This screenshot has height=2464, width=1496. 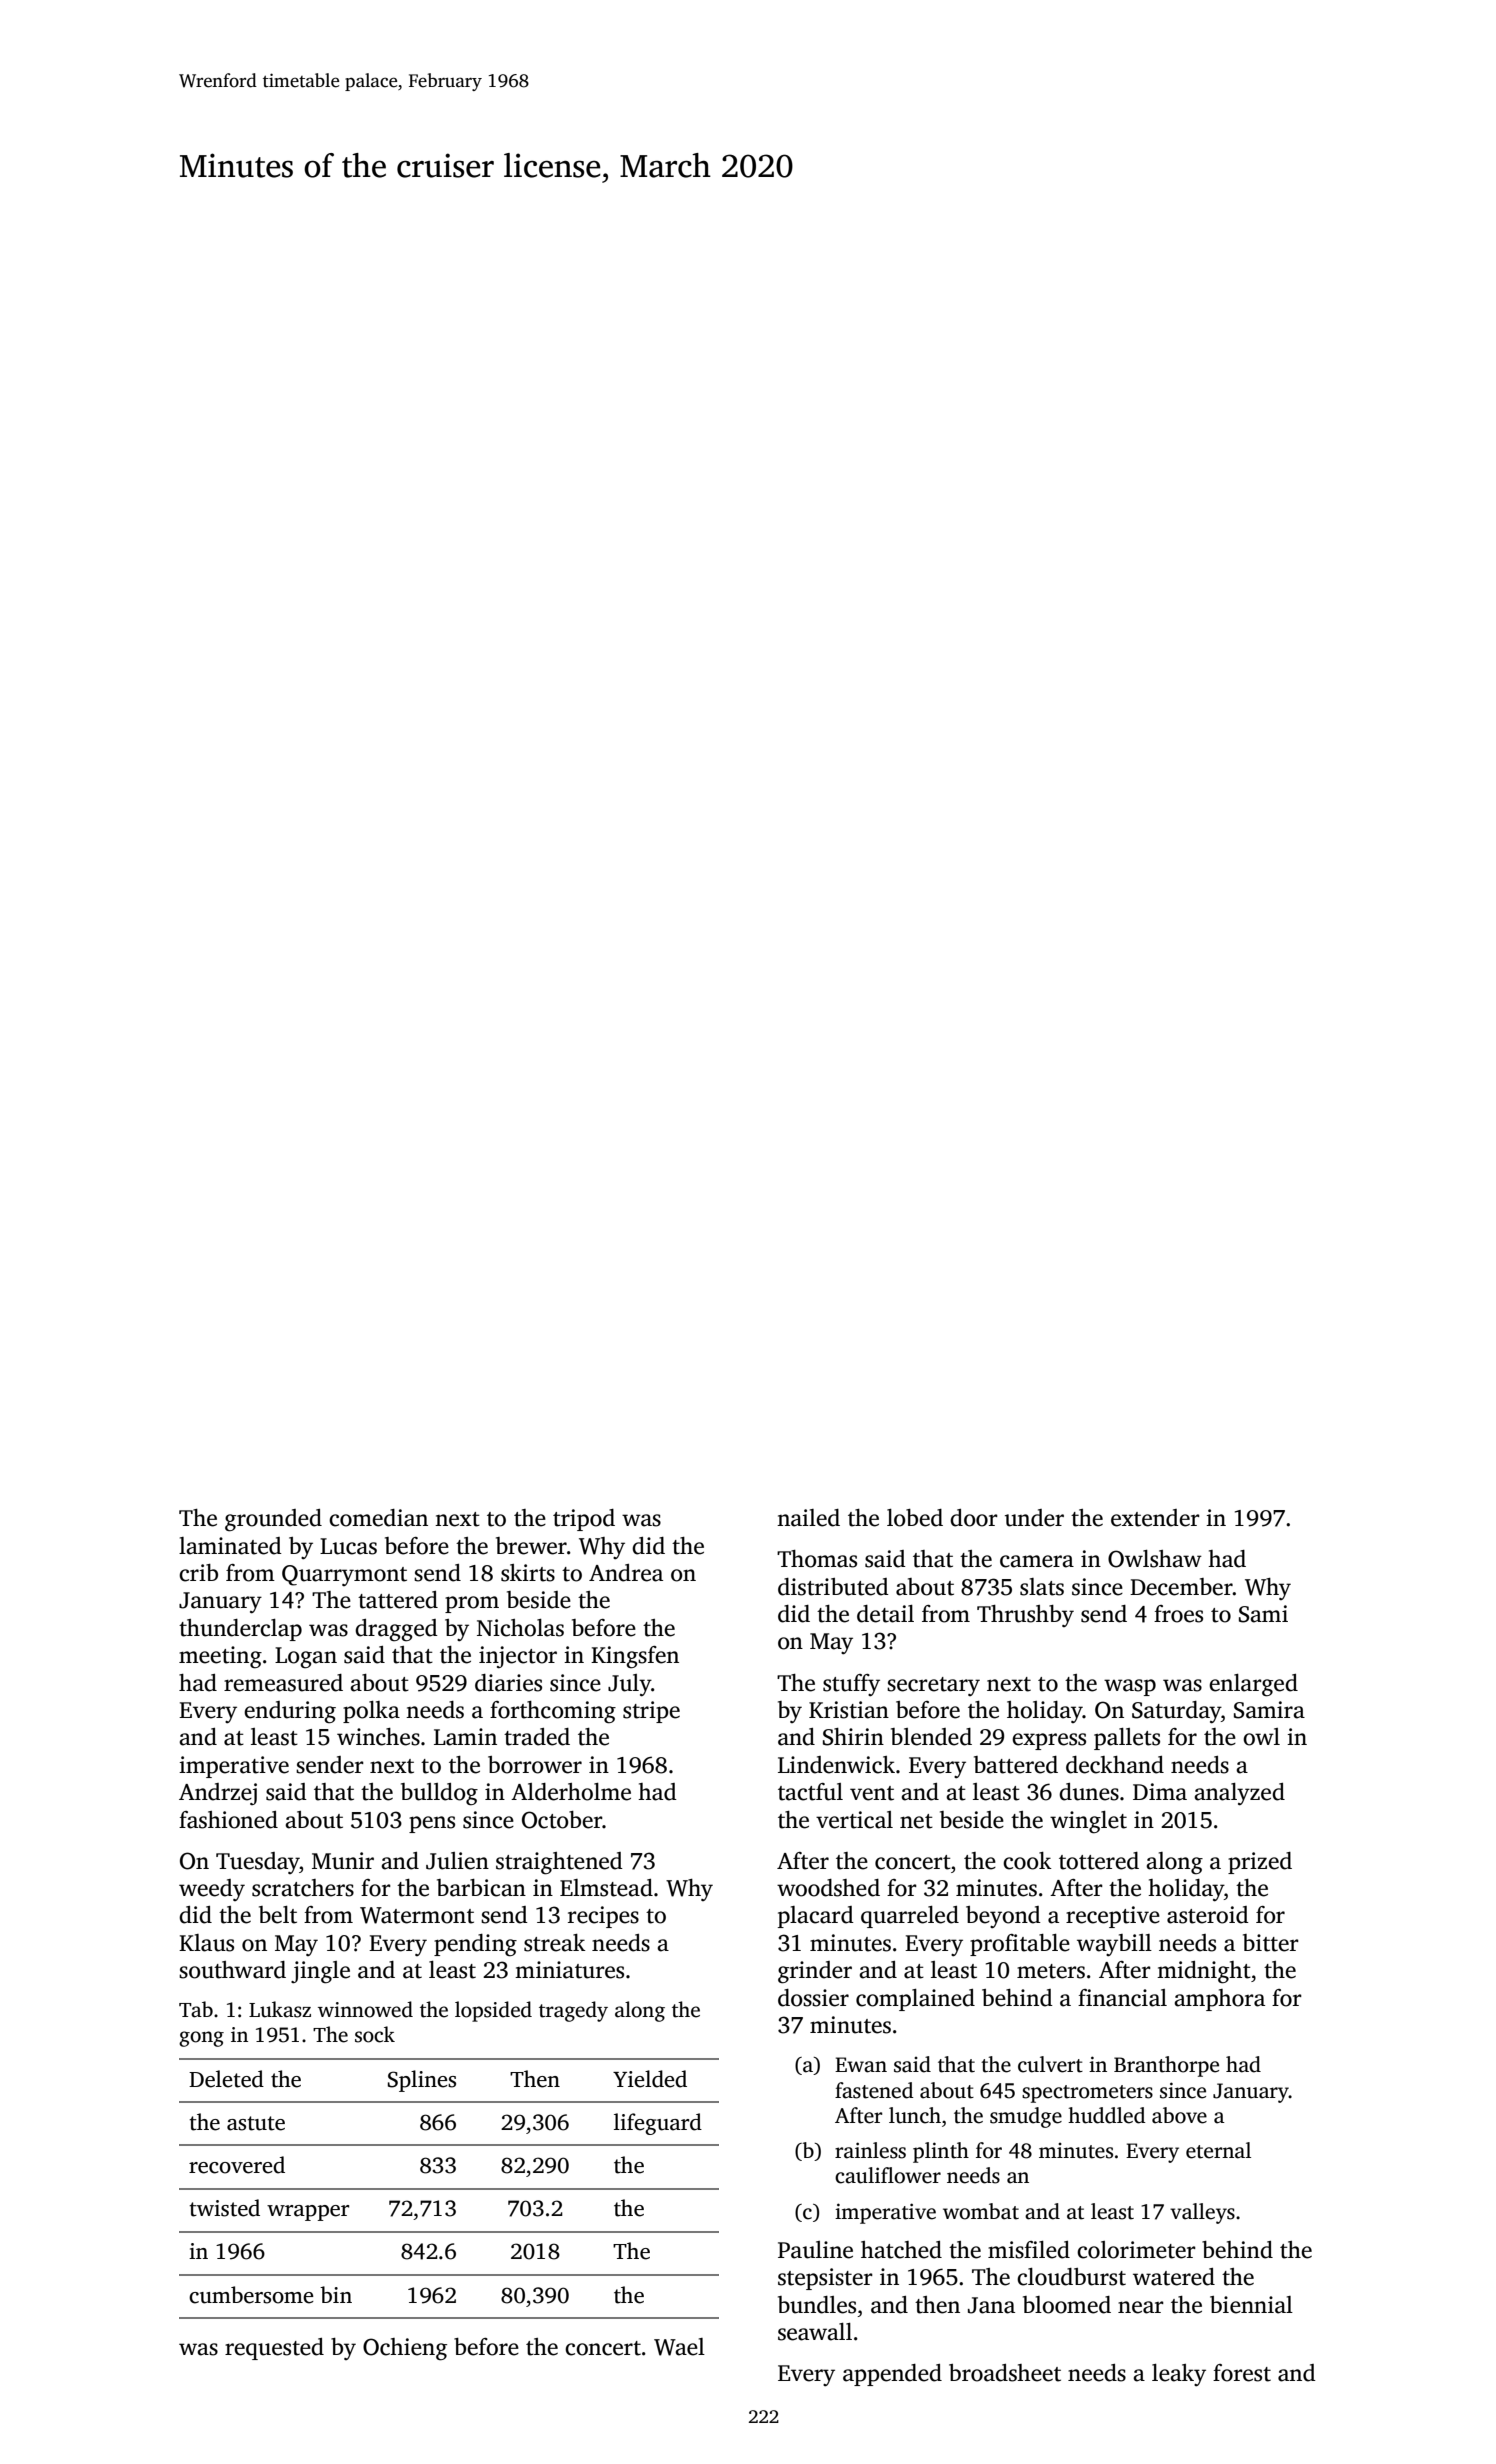 What do you see at coordinates (833, 1587) in the screenshot?
I see `distributed` at bounding box center [833, 1587].
